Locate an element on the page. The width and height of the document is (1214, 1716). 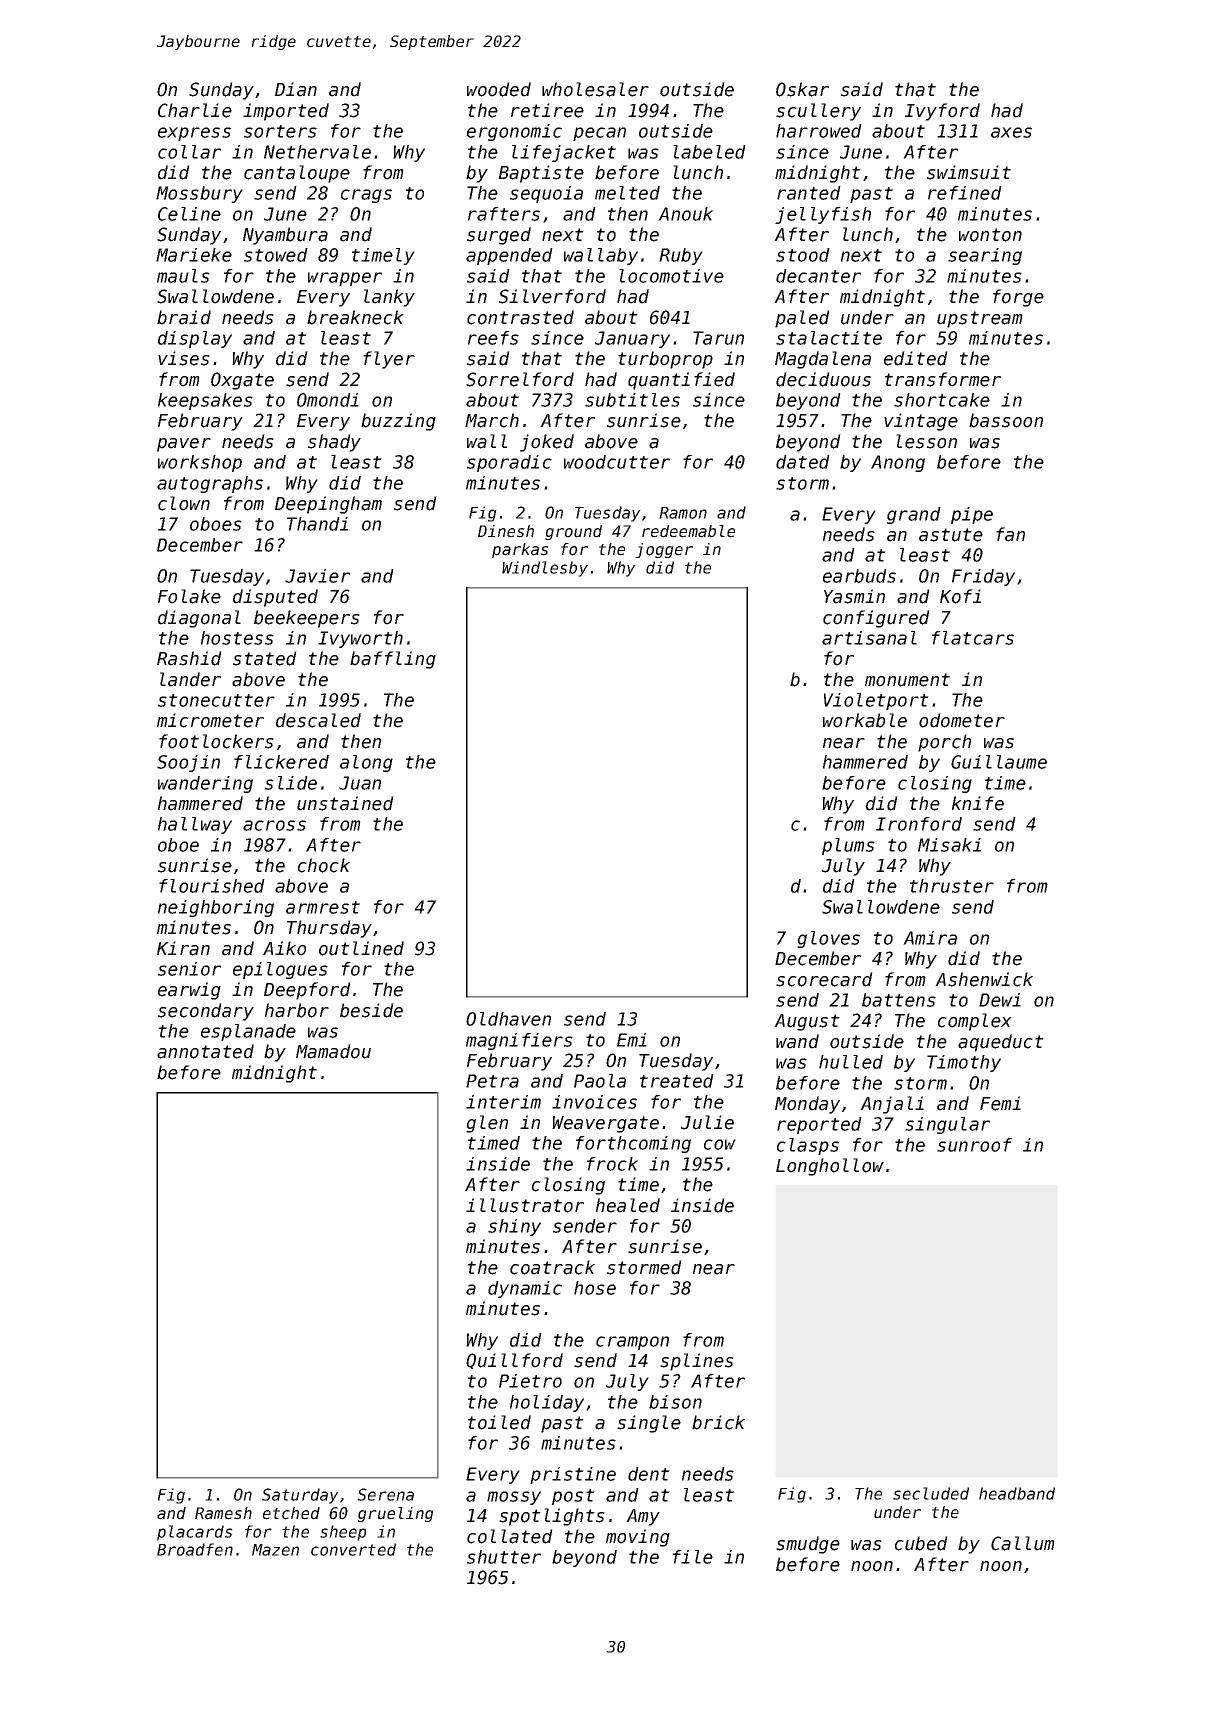
Violetport is located at coordinates (876, 701).
